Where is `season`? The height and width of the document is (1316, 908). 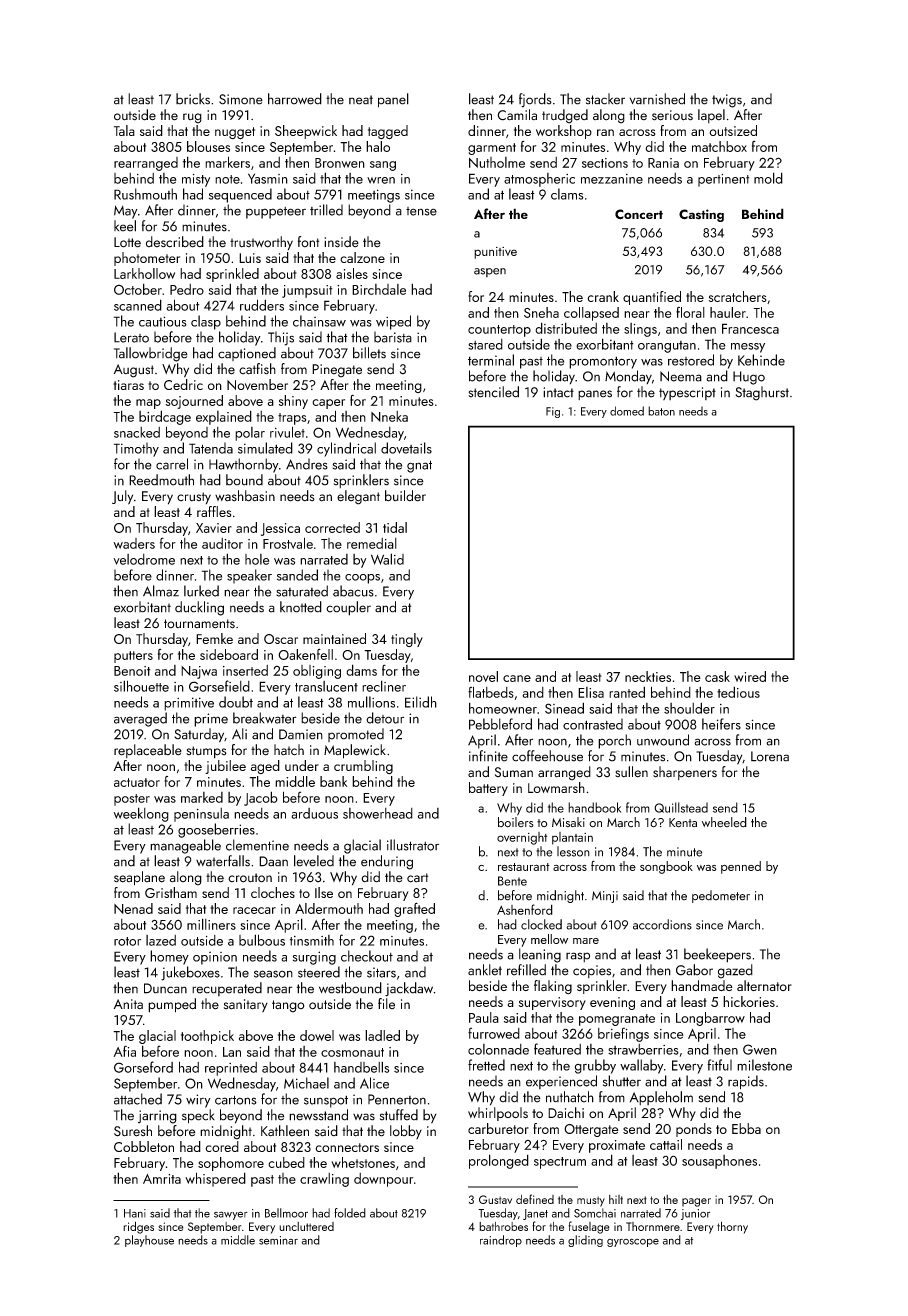 season is located at coordinates (273, 974).
